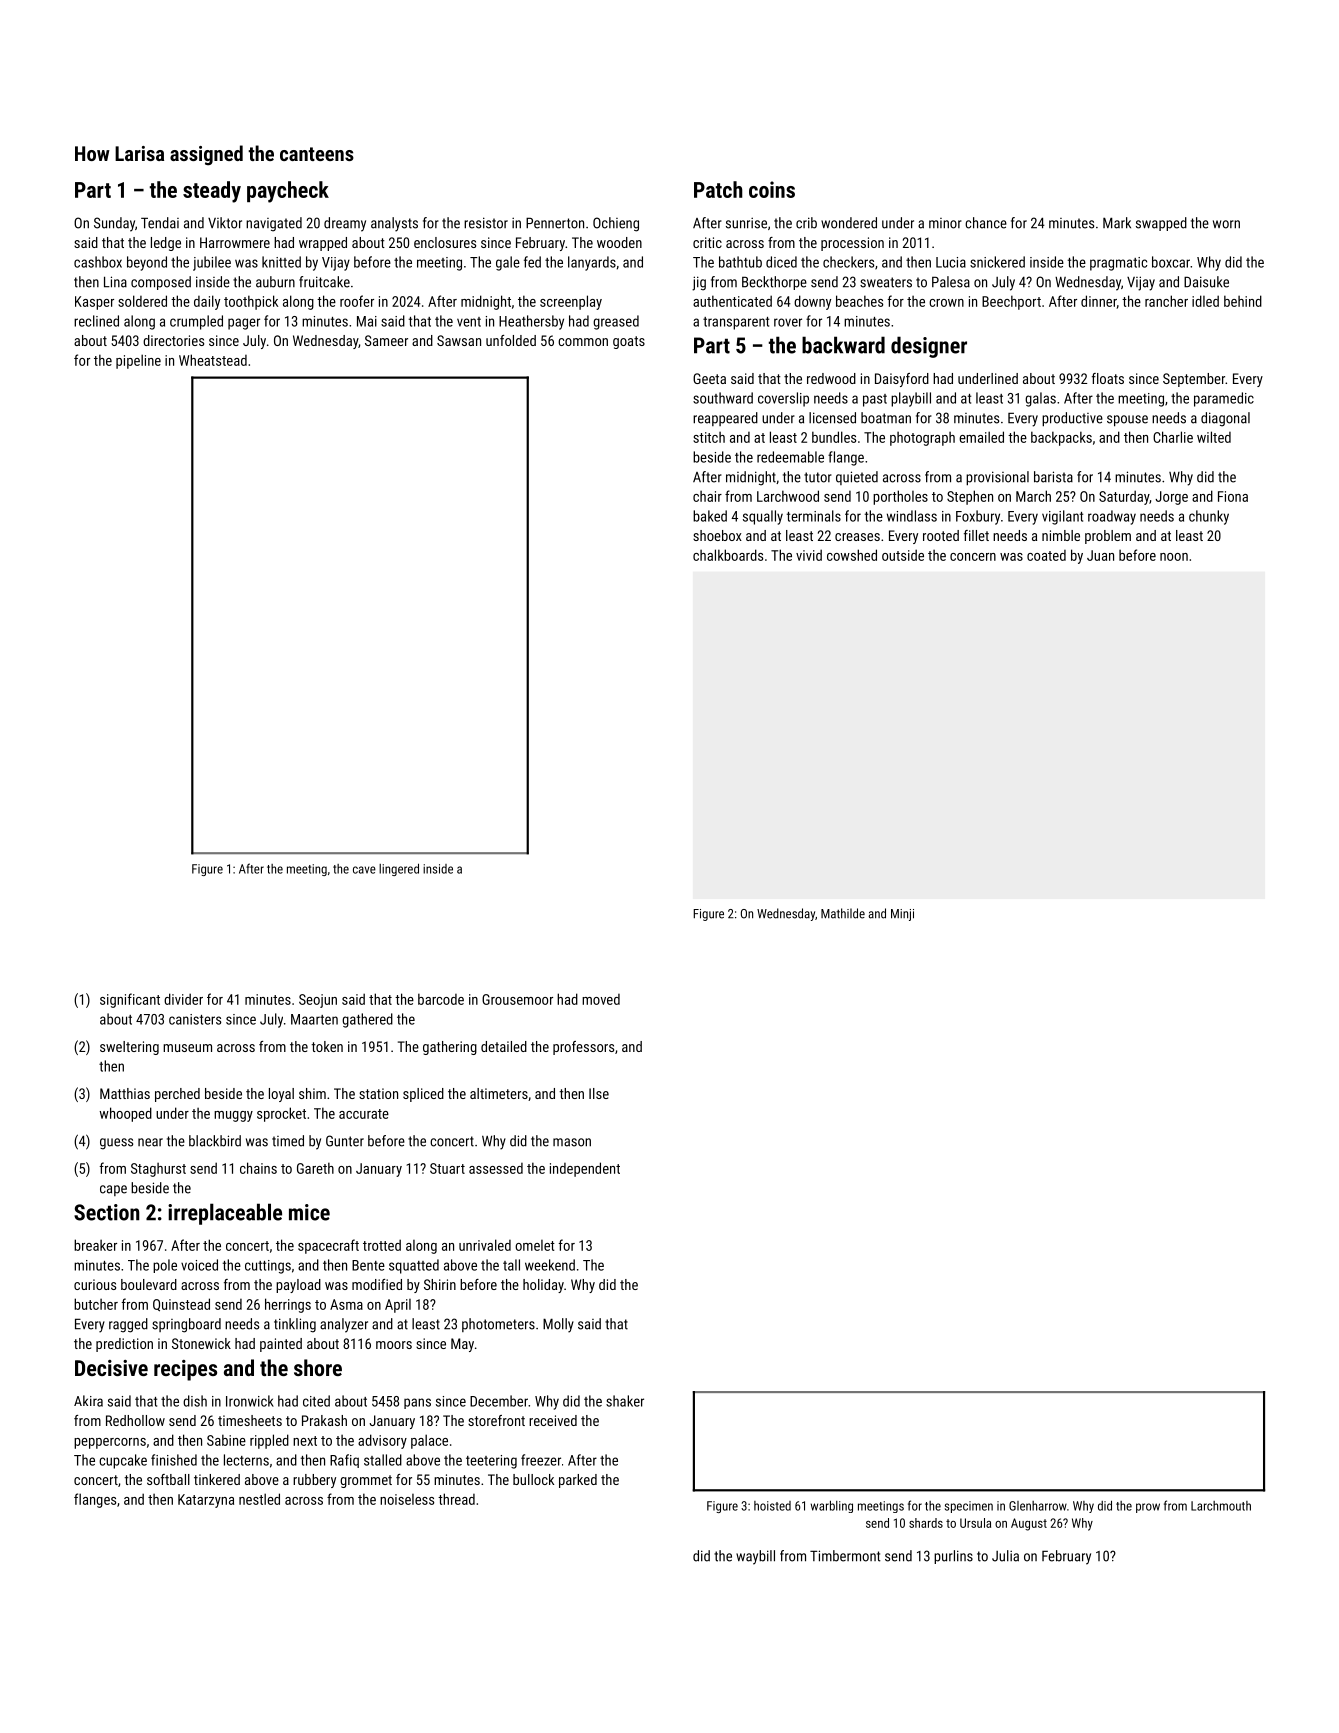 The height and width of the document is (1733, 1339). I want to click on Molly, so click(558, 1325).
